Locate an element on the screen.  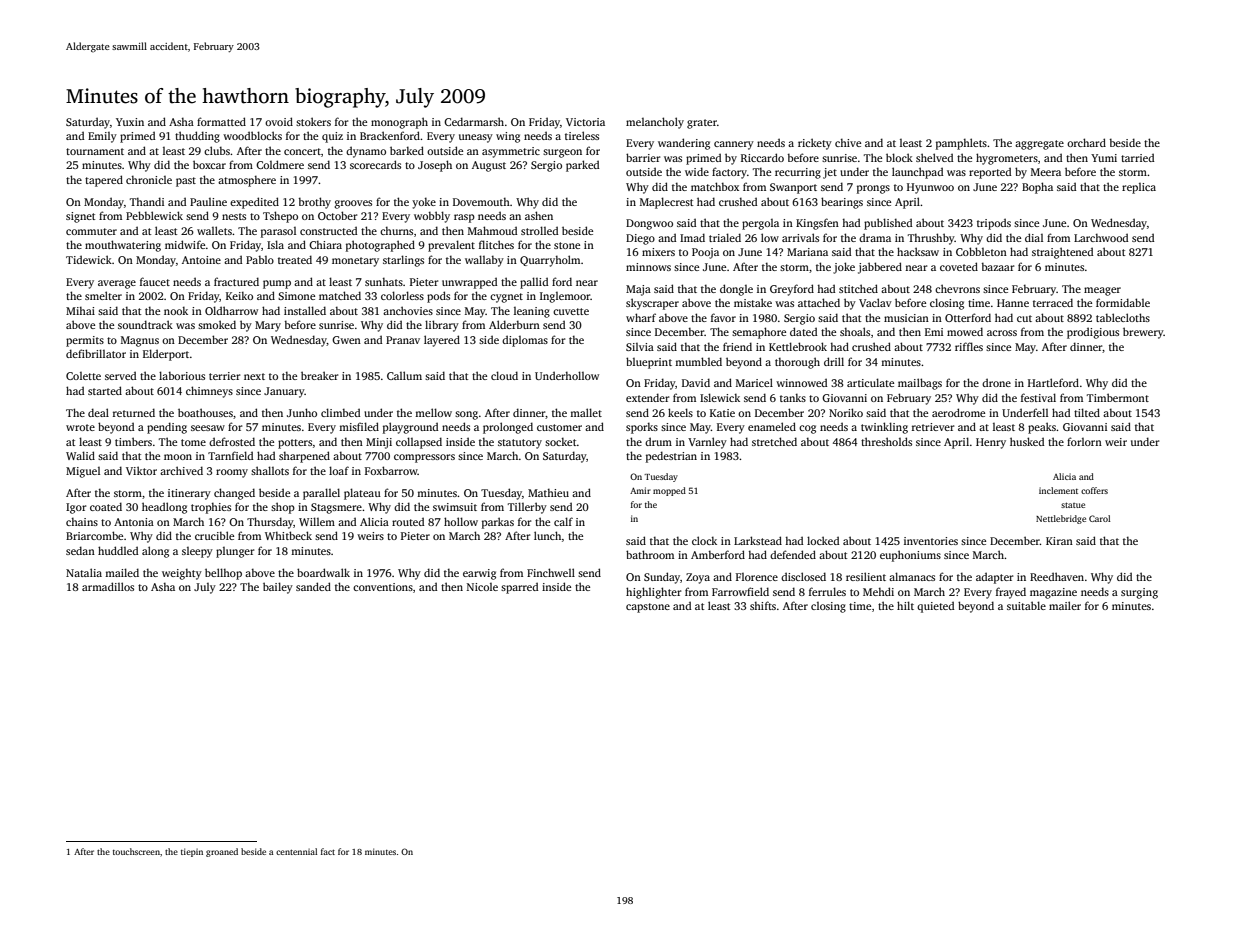
orchard is located at coordinates (1086, 142).
